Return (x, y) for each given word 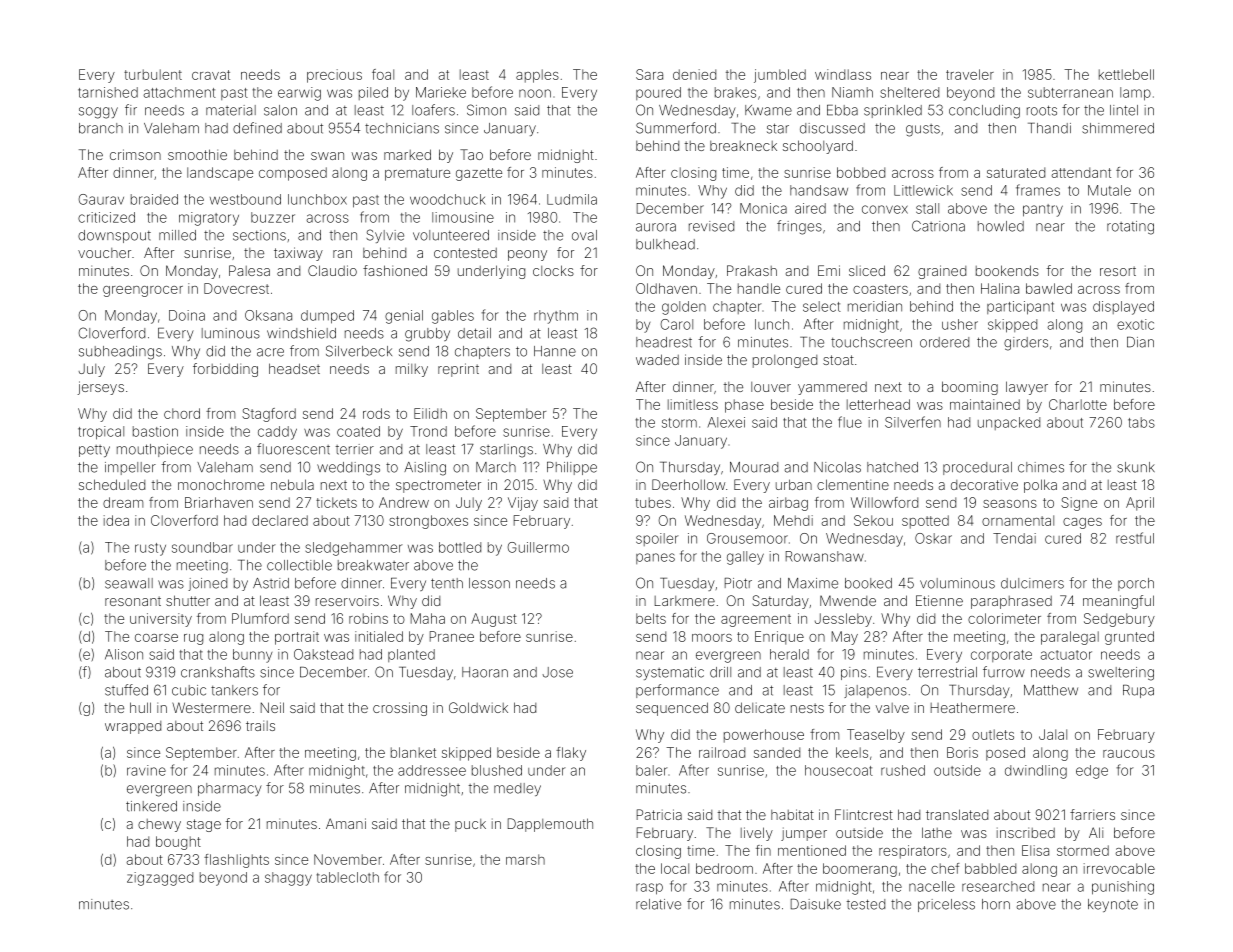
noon (535, 93)
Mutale (1109, 190)
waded (657, 359)
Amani (346, 823)
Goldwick (478, 707)
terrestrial (947, 672)
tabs (1141, 422)
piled (373, 93)
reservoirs (347, 600)
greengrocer (143, 291)
